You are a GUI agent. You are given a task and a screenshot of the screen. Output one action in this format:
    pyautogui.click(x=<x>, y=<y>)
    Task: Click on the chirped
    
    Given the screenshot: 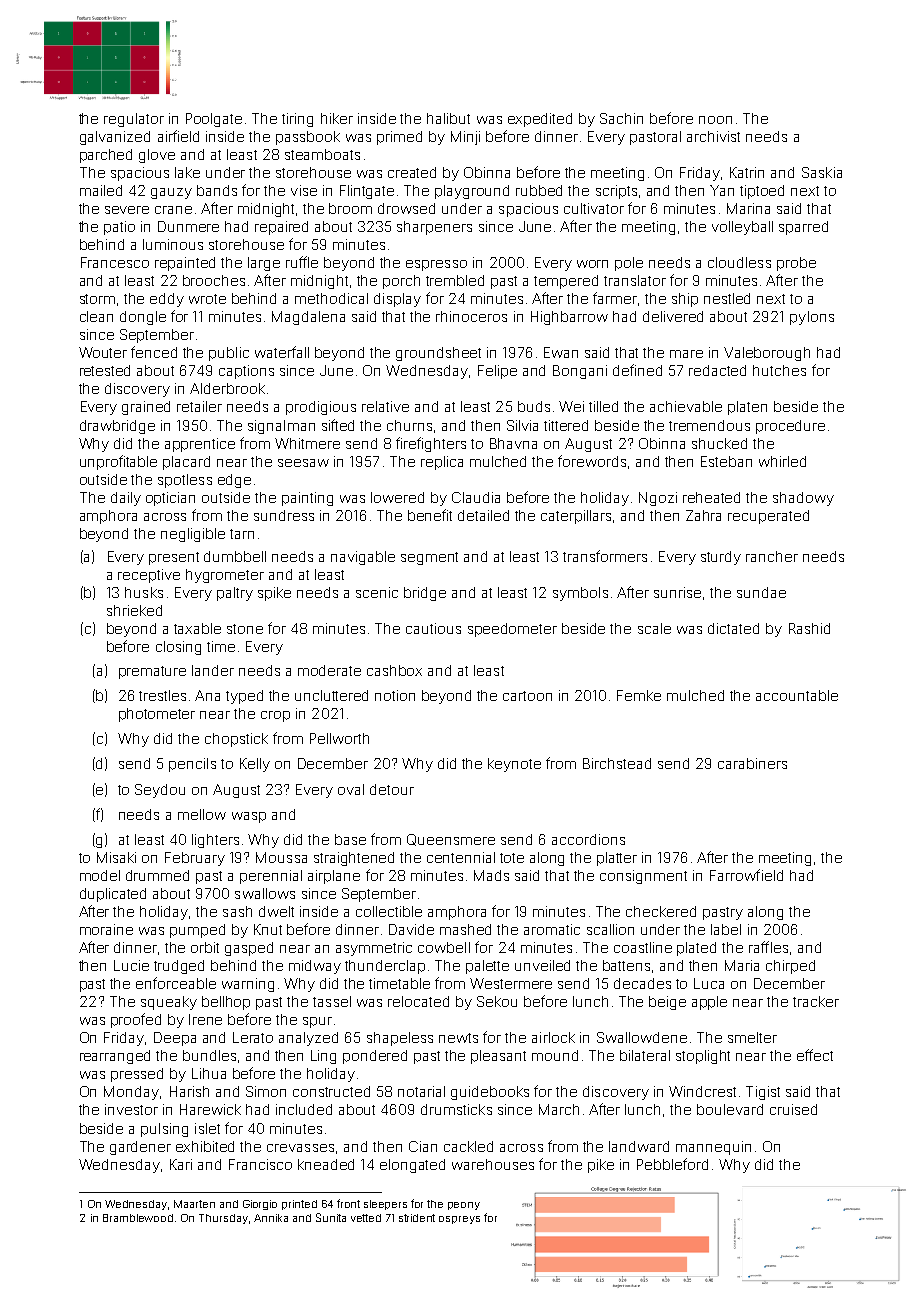 What is the action you would take?
    pyautogui.click(x=790, y=967)
